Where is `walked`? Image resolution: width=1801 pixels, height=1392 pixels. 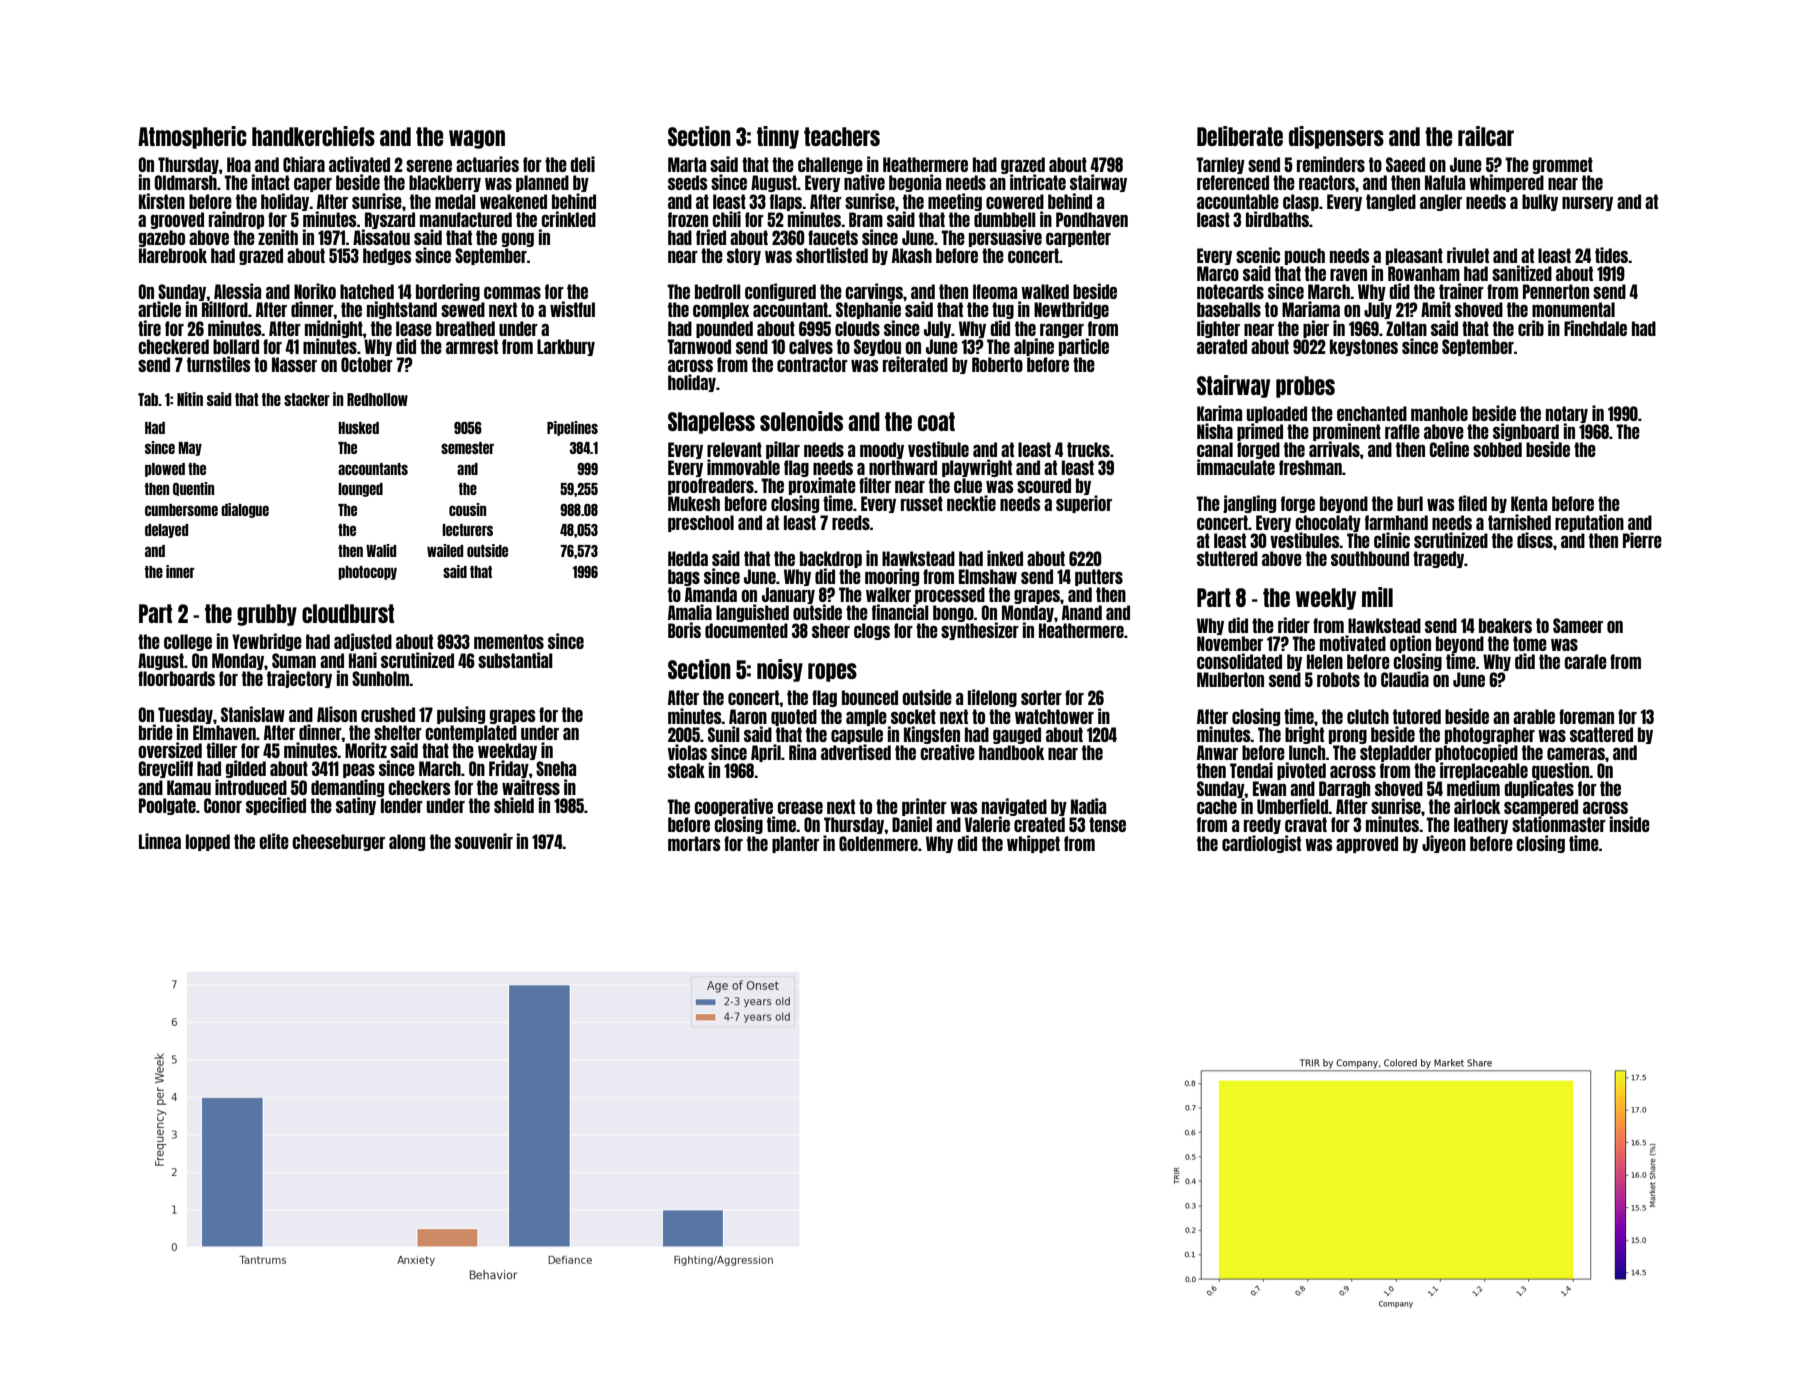
walked is located at coordinates (1045, 291).
